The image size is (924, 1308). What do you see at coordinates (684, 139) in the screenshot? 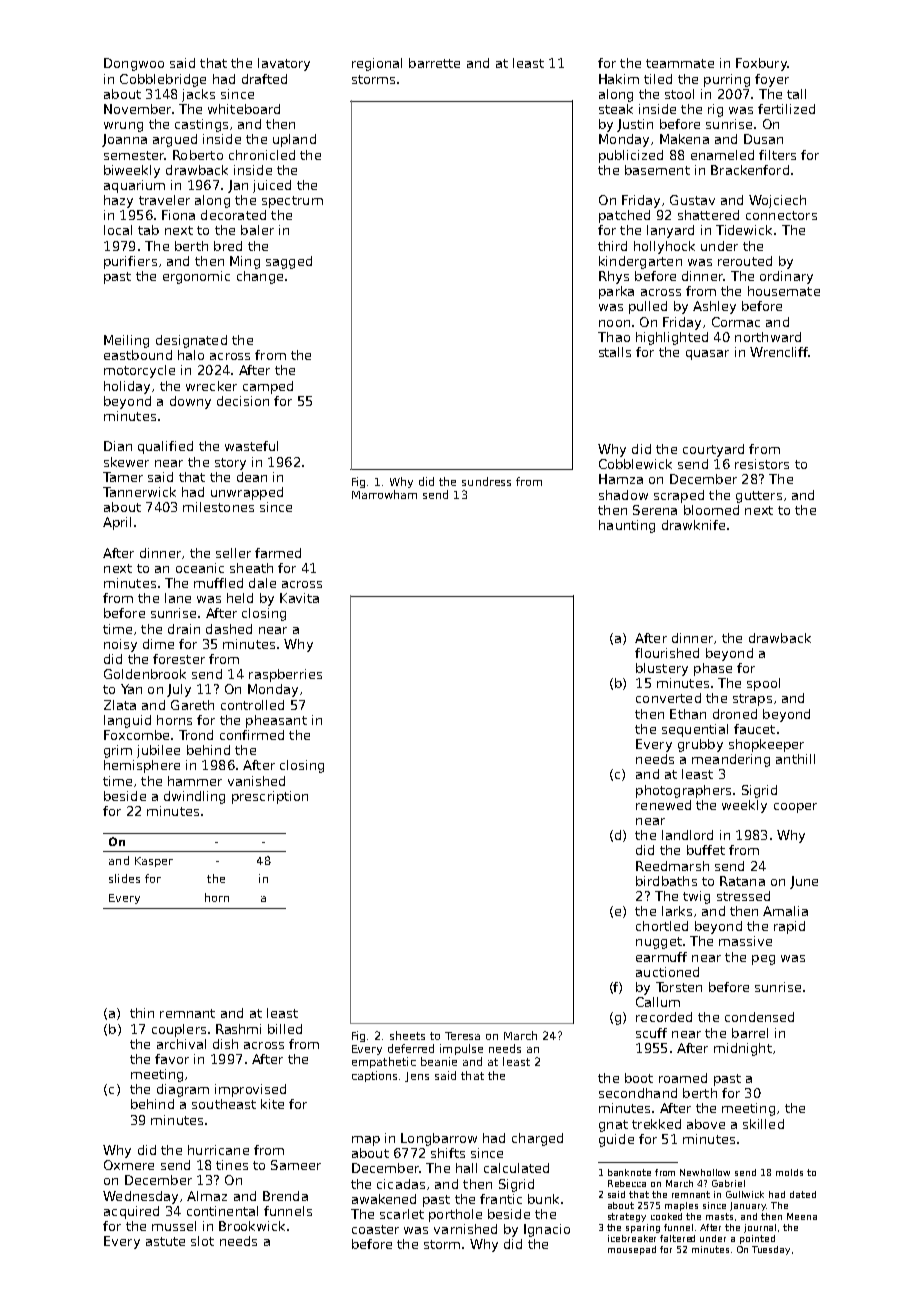
I see `Makena` at bounding box center [684, 139].
